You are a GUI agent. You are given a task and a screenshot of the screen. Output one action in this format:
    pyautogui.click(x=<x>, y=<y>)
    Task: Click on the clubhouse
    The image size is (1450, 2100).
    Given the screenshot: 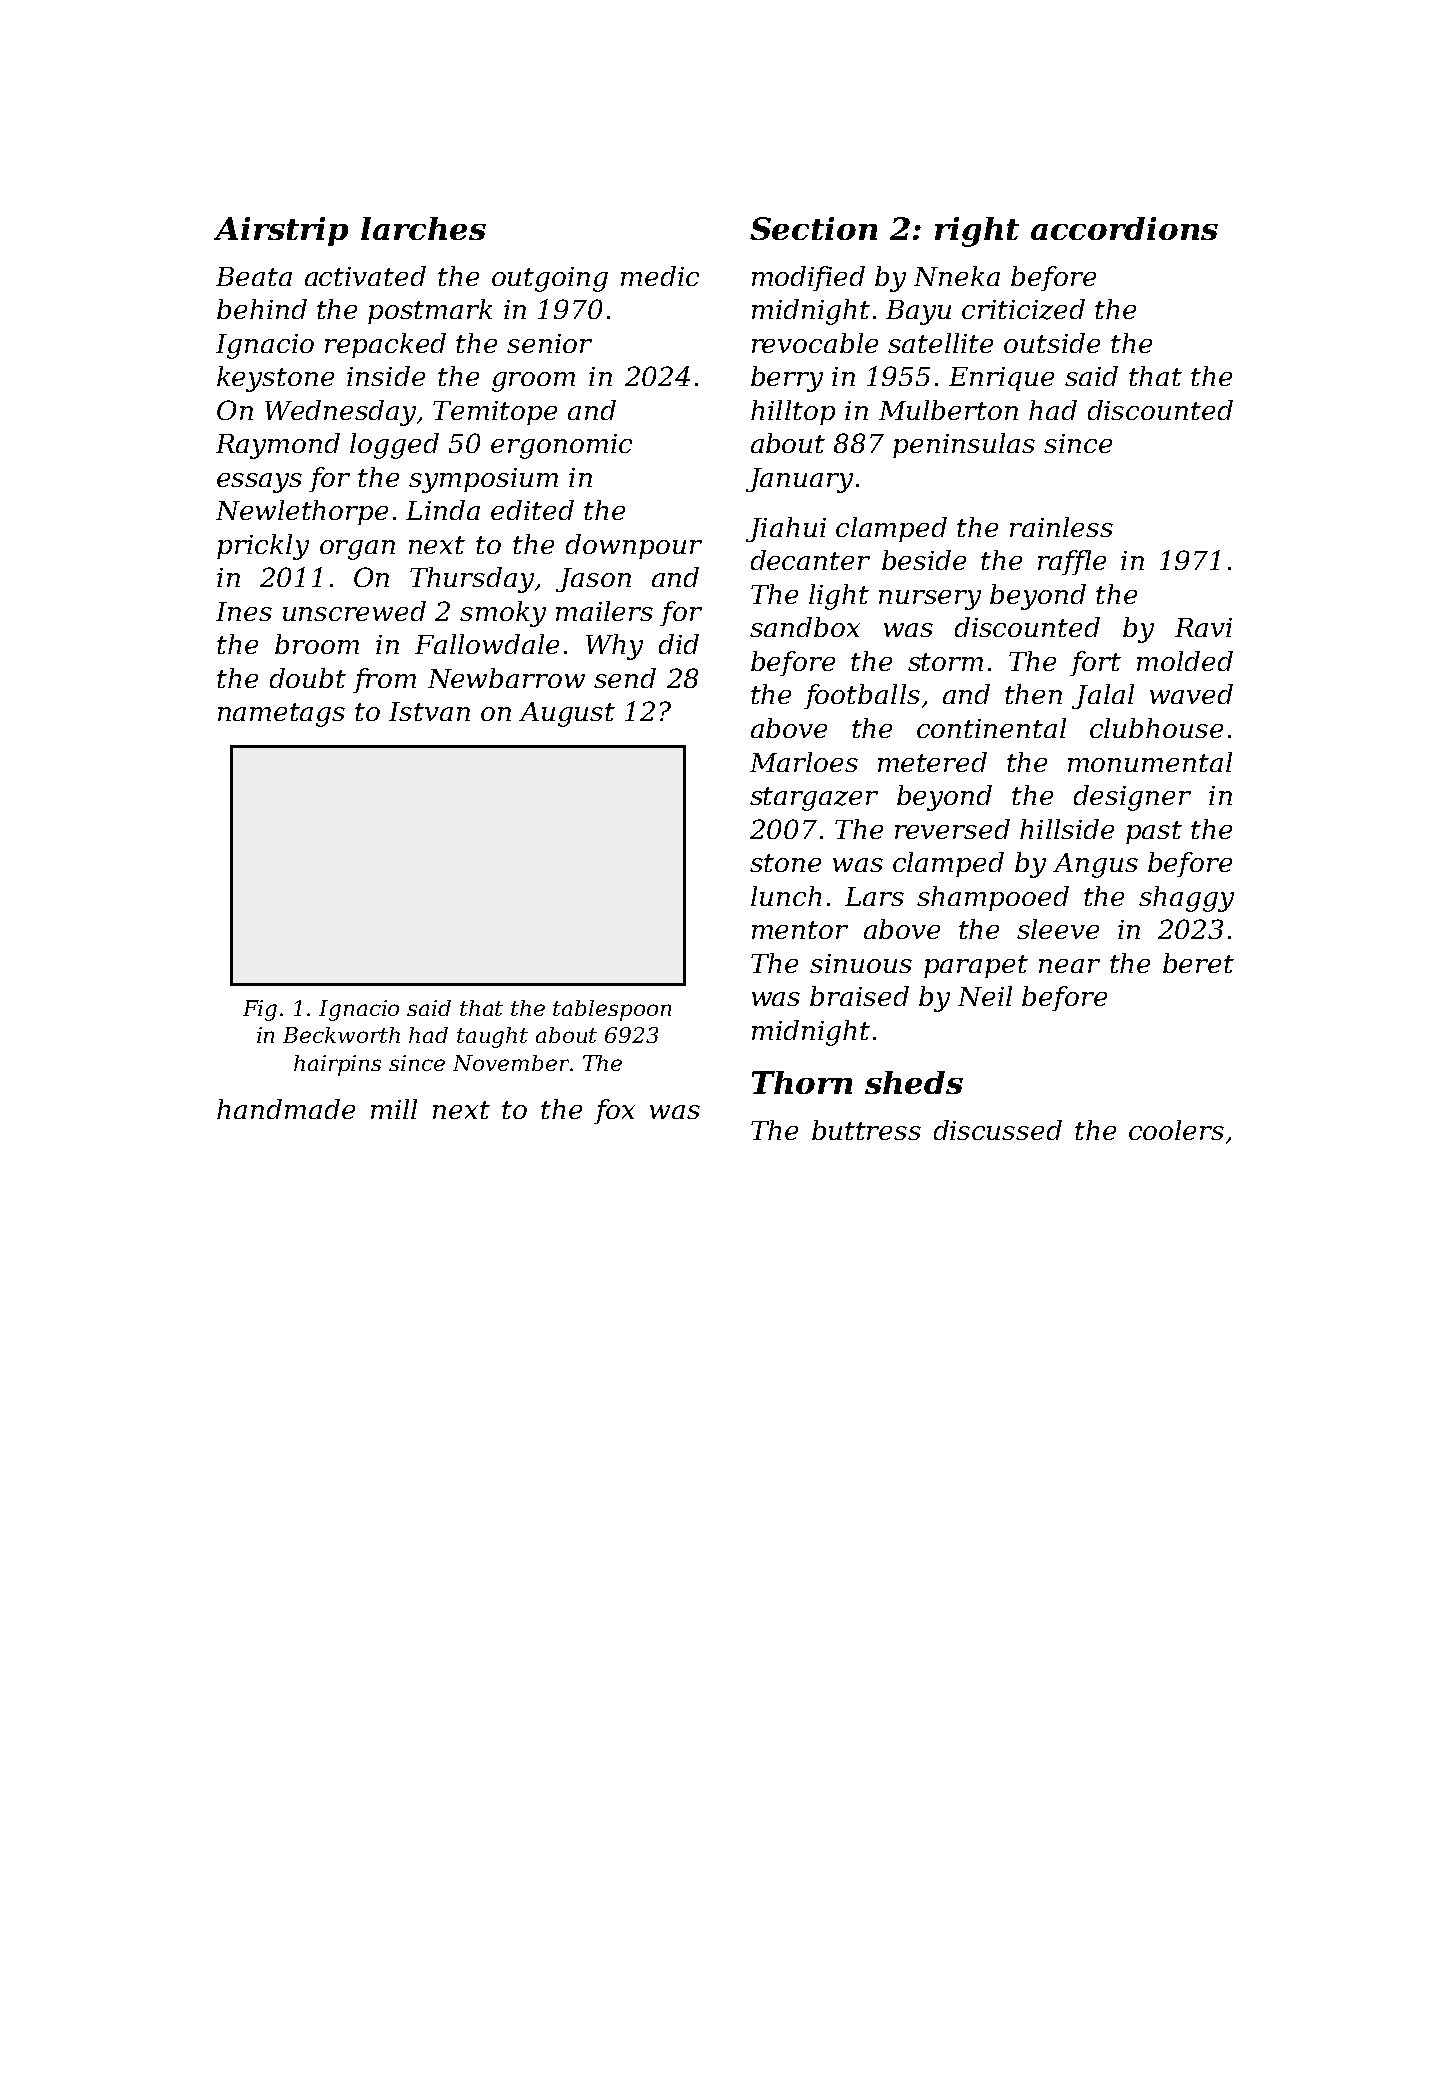 What is the action you would take?
    pyautogui.click(x=1156, y=728)
